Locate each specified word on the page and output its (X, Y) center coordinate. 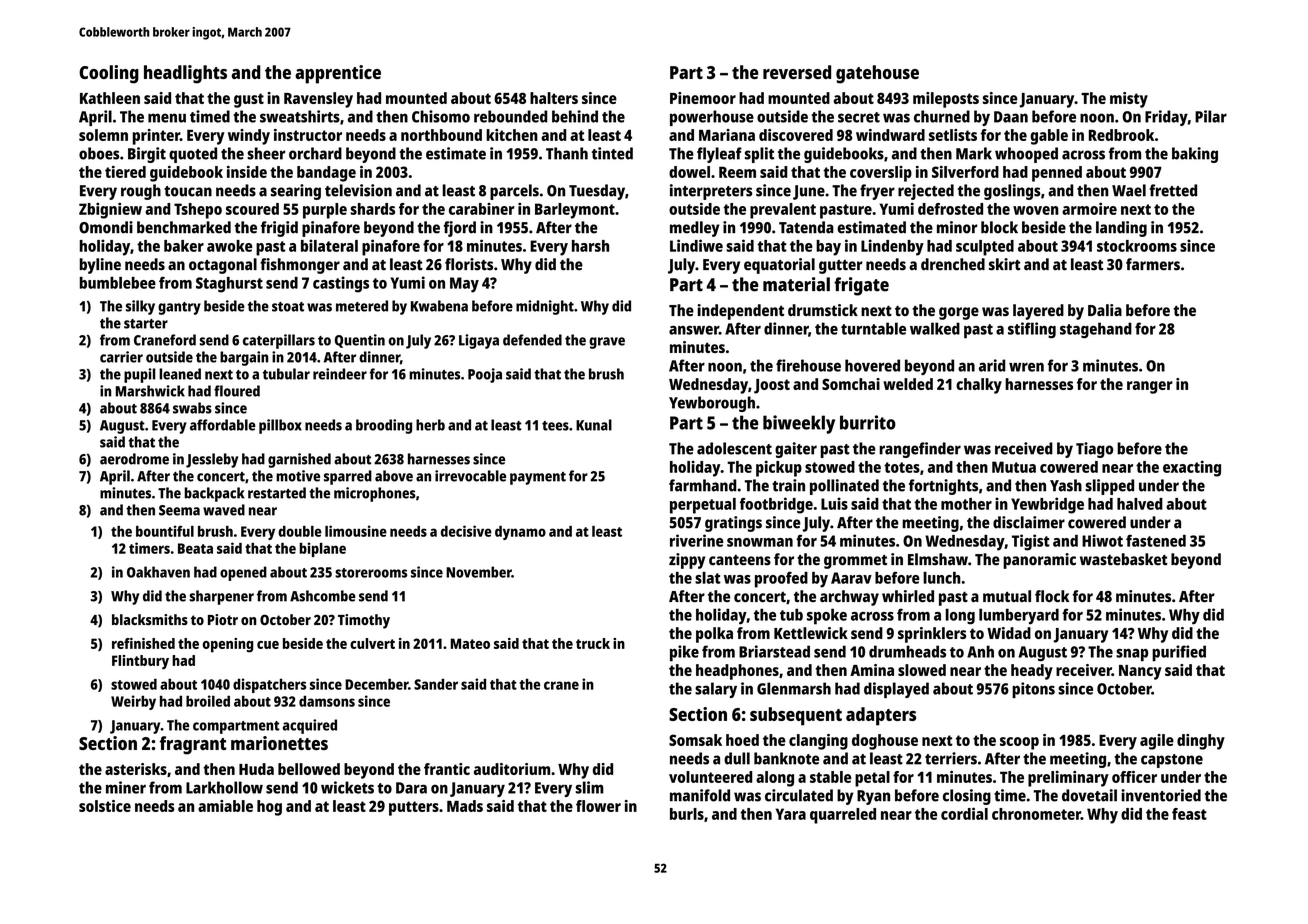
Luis (834, 503)
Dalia (1105, 310)
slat (708, 578)
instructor (308, 135)
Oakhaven (158, 572)
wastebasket (1124, 559)
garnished (299, 460)
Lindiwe (696, 245)
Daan (1011, 117)
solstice (105, 806)
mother (966, 504)
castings (341, 284)
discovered (796, 135)
